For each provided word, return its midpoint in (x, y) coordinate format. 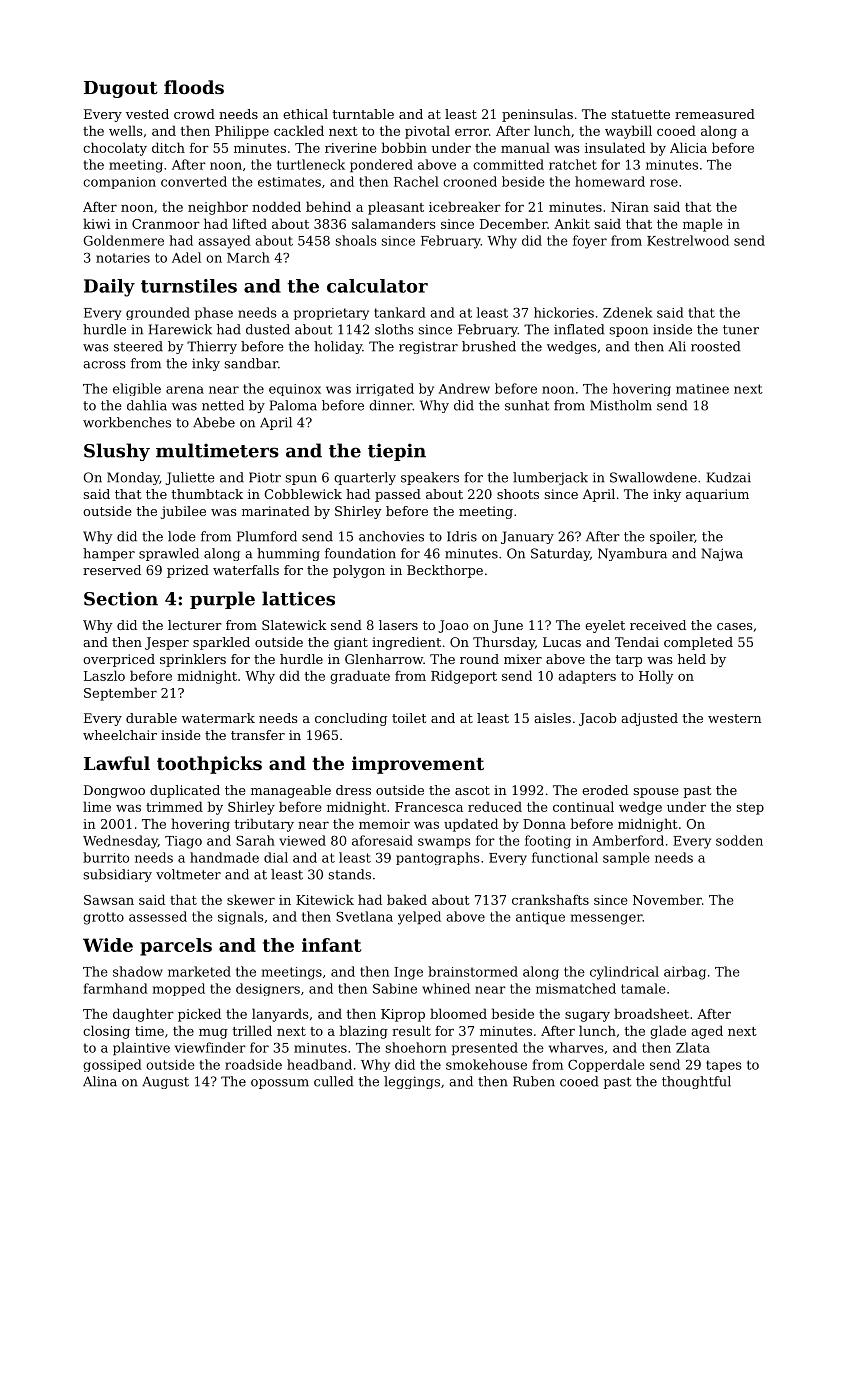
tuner (741, 330)
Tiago (183, 842)
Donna (544, 824)
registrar (428, 348)
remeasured (715, 114)
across (104, 365)
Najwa (722, 554)
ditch (168, 147)
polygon (359, 571)
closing (106, 1032)
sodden (739, 840)
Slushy (117, 452)
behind (328, 206)
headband (319, 1064)
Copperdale (606, 1065)
